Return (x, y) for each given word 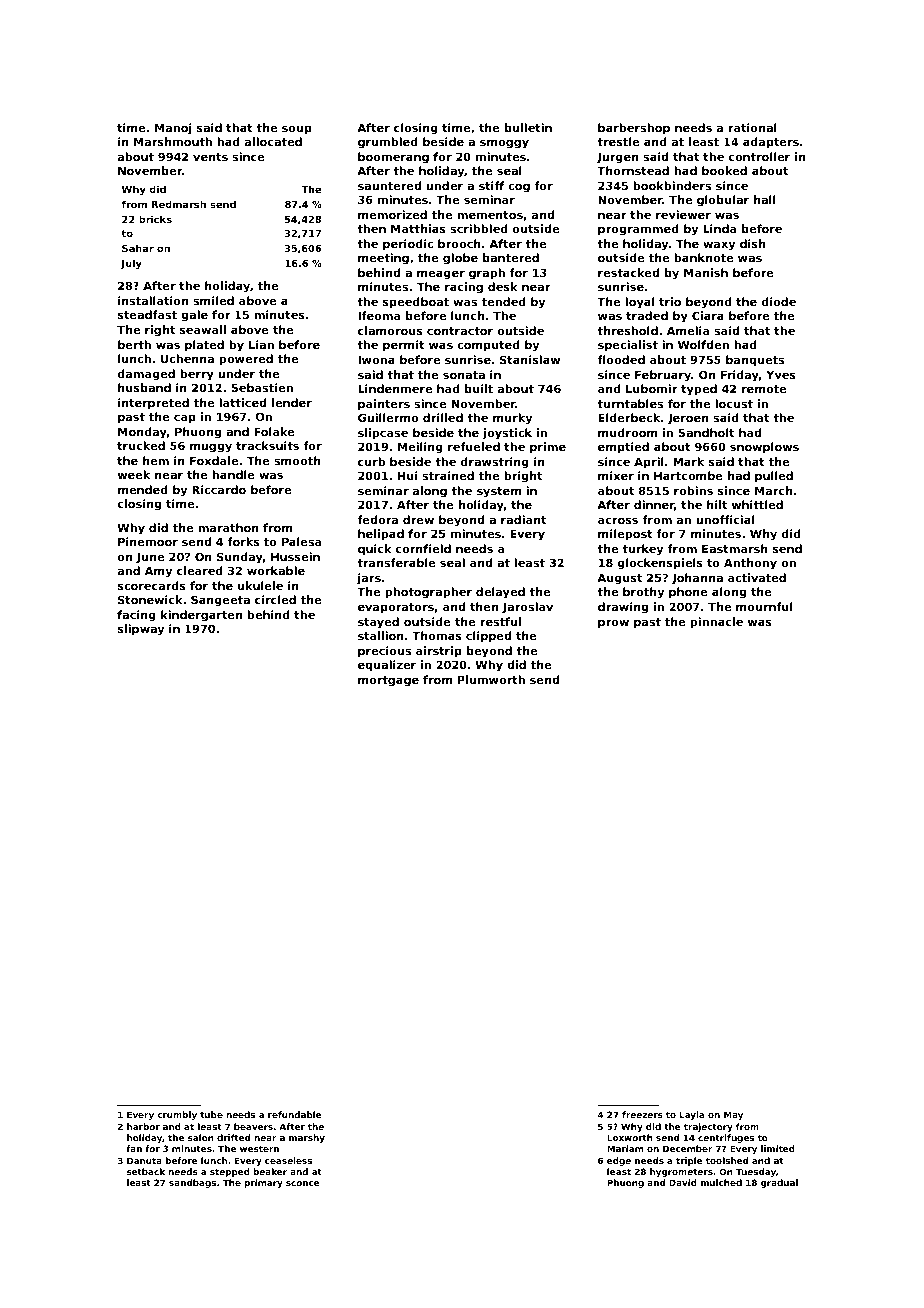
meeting (383, 259)
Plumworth (491, 679)
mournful (764, 606)
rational (752, 127)
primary (263, 1183)
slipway (141, 630)
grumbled (388, 143)
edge (619, 1161)
